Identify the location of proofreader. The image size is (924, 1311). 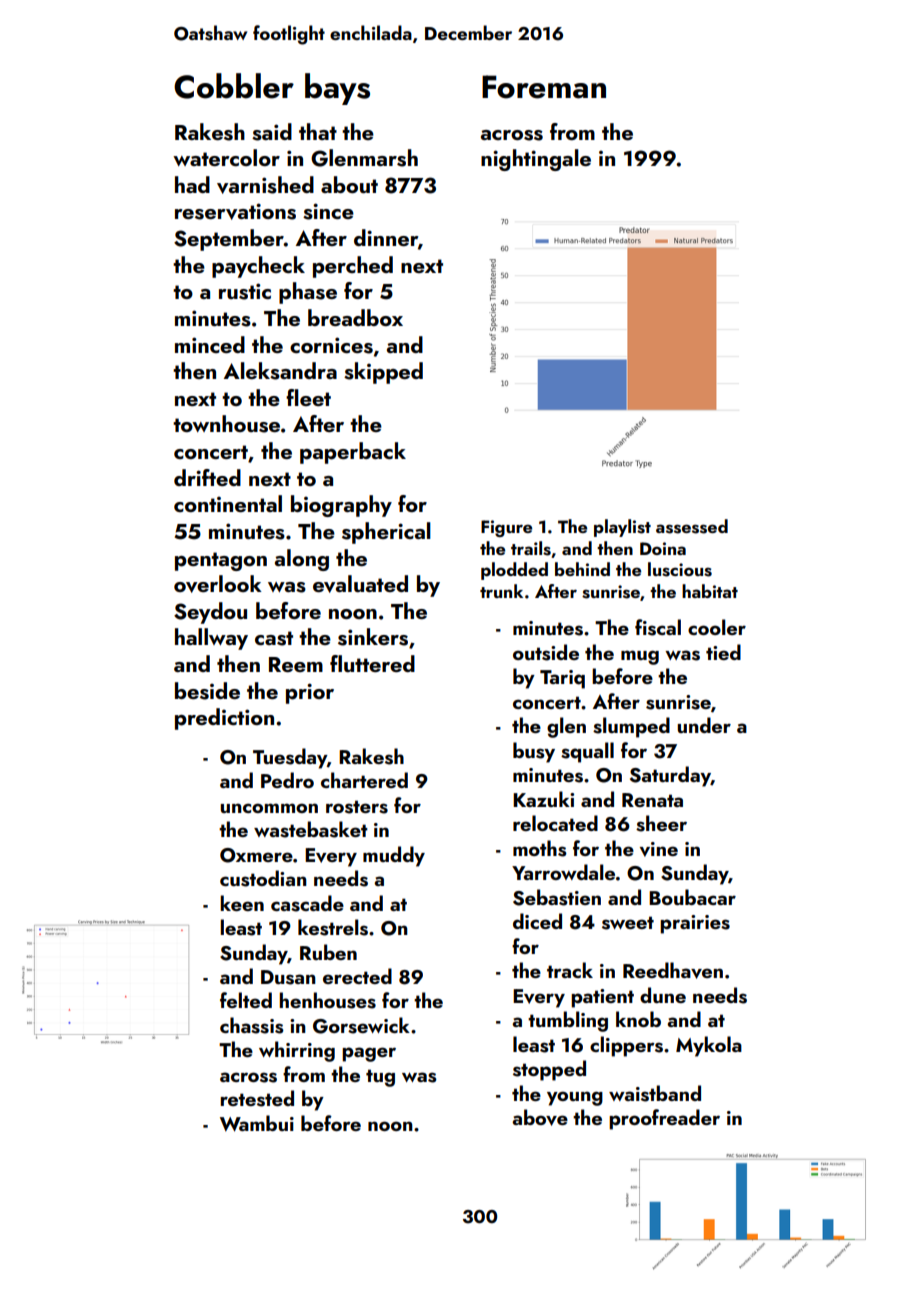
(664, 1119).
